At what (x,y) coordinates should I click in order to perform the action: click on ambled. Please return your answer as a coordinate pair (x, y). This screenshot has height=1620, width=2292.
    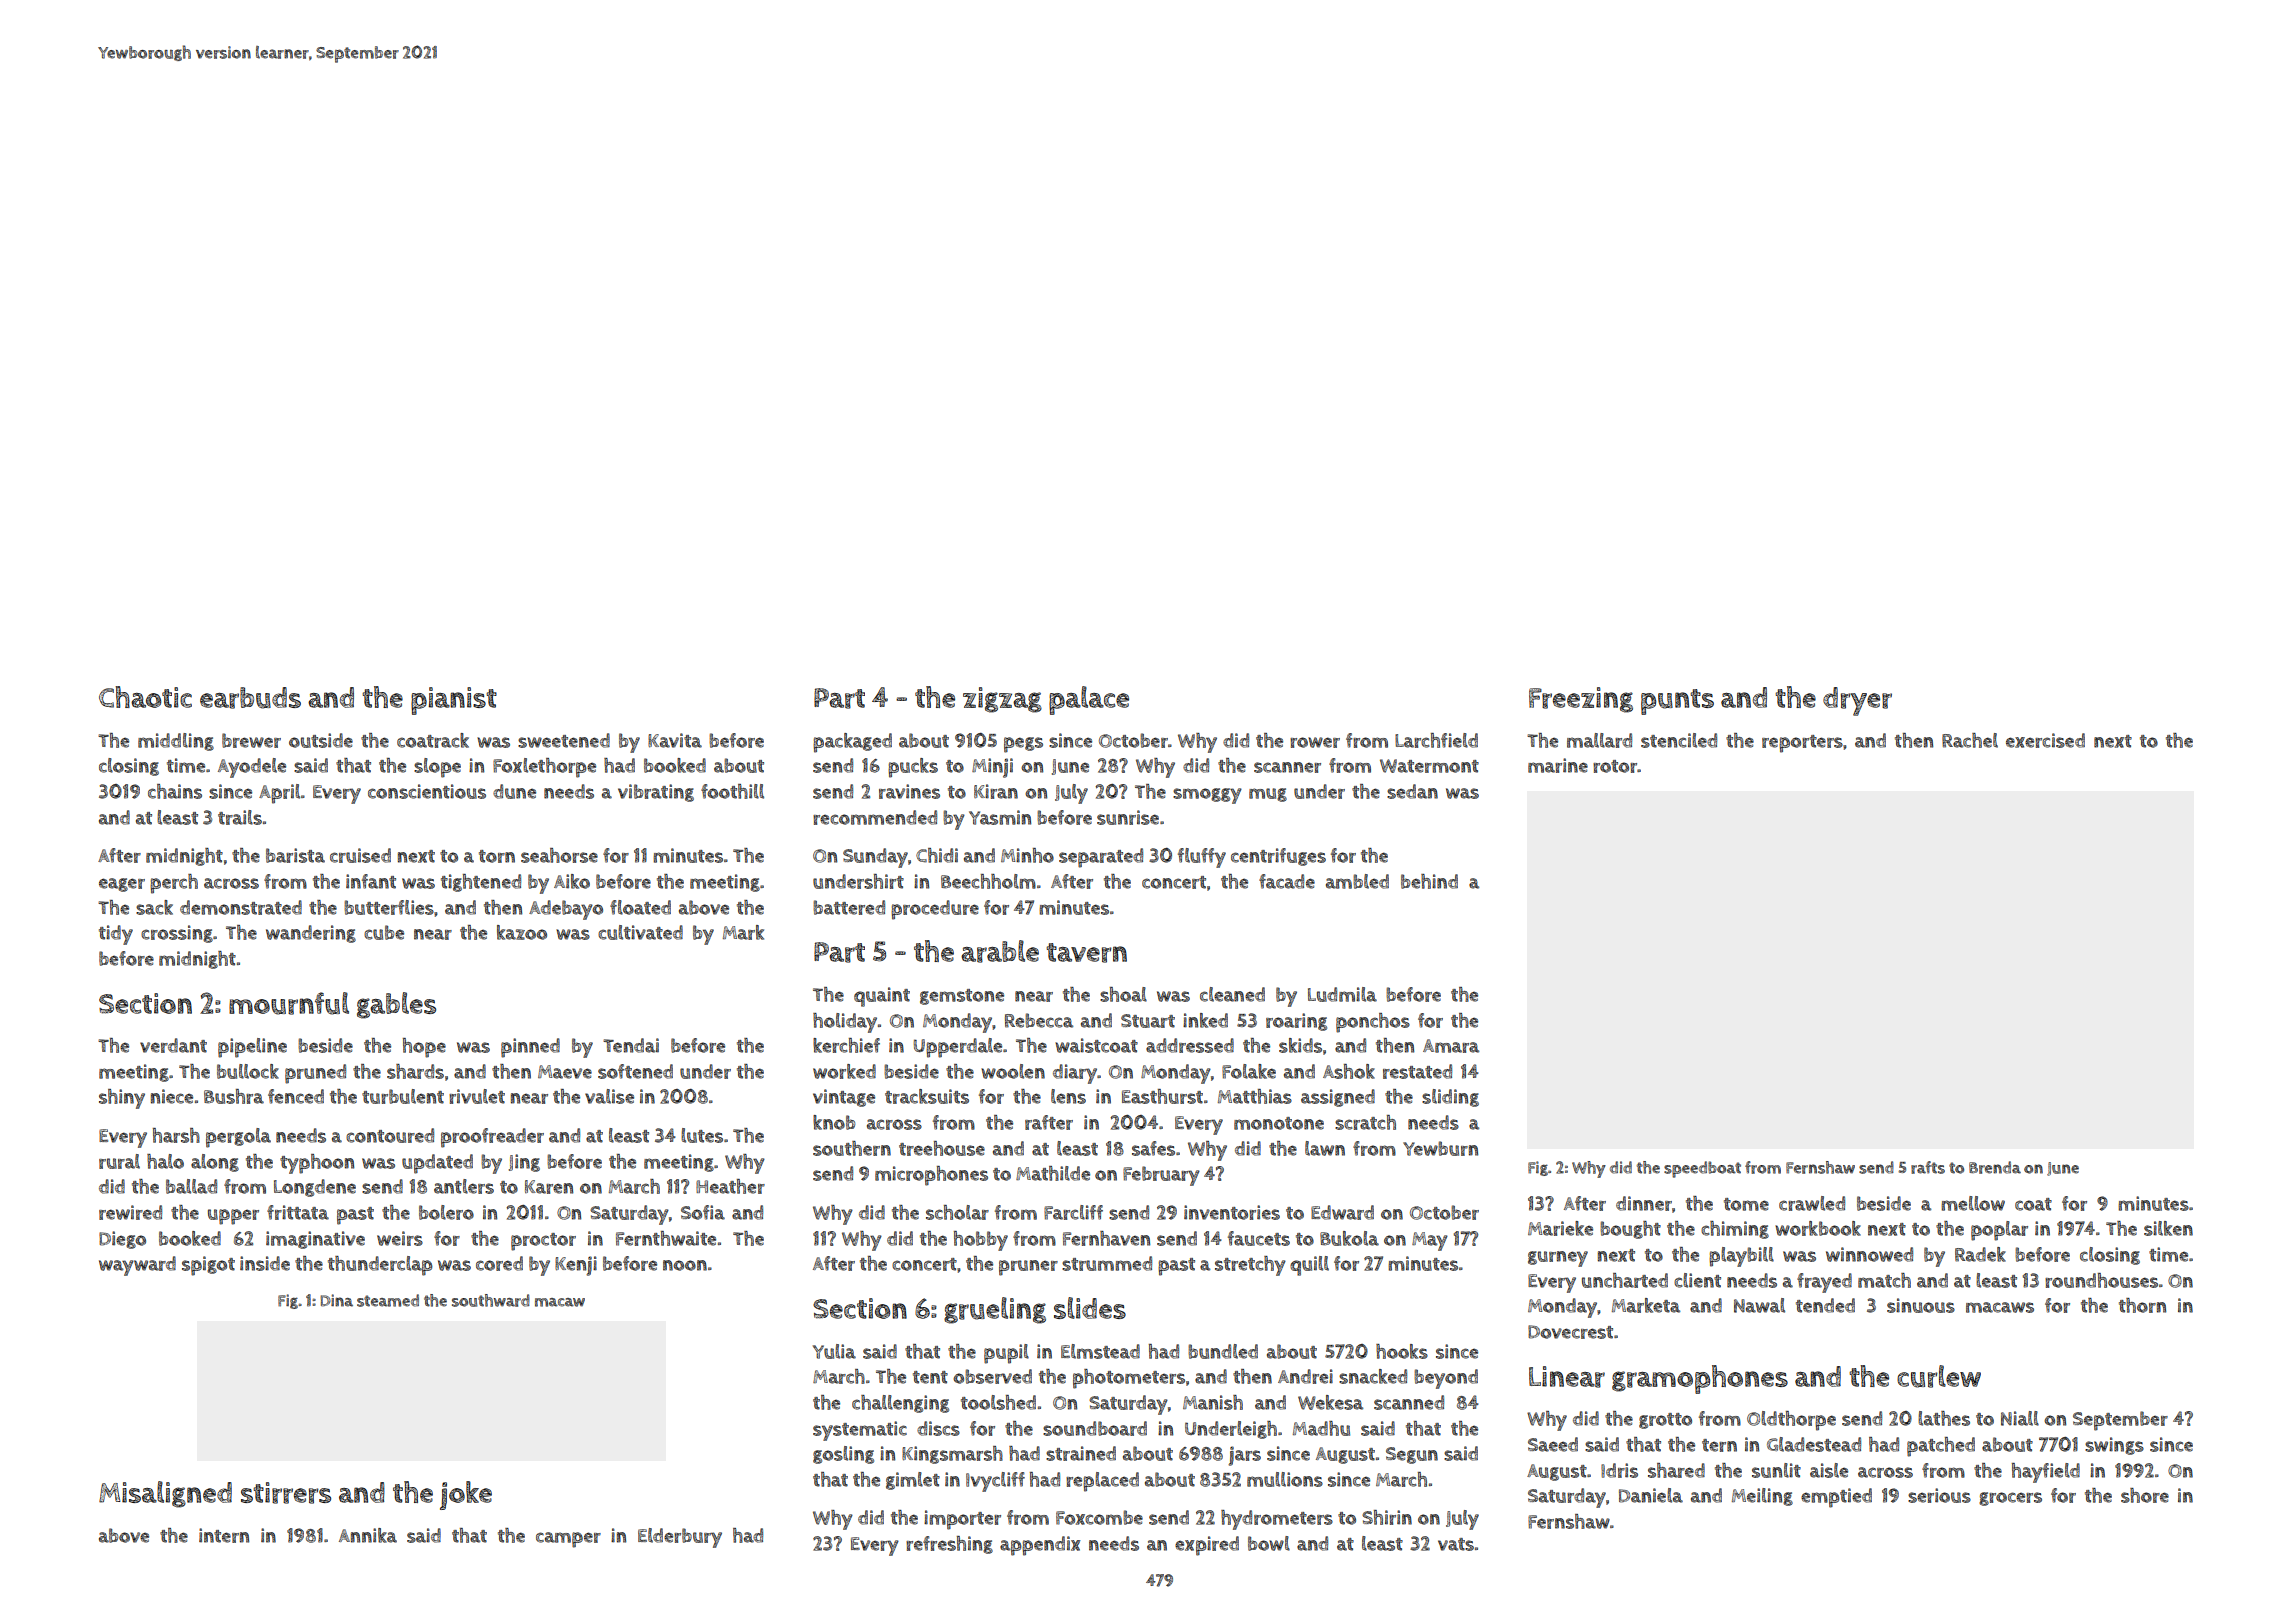
    Looking at the image, I should click on (1357, 881).
